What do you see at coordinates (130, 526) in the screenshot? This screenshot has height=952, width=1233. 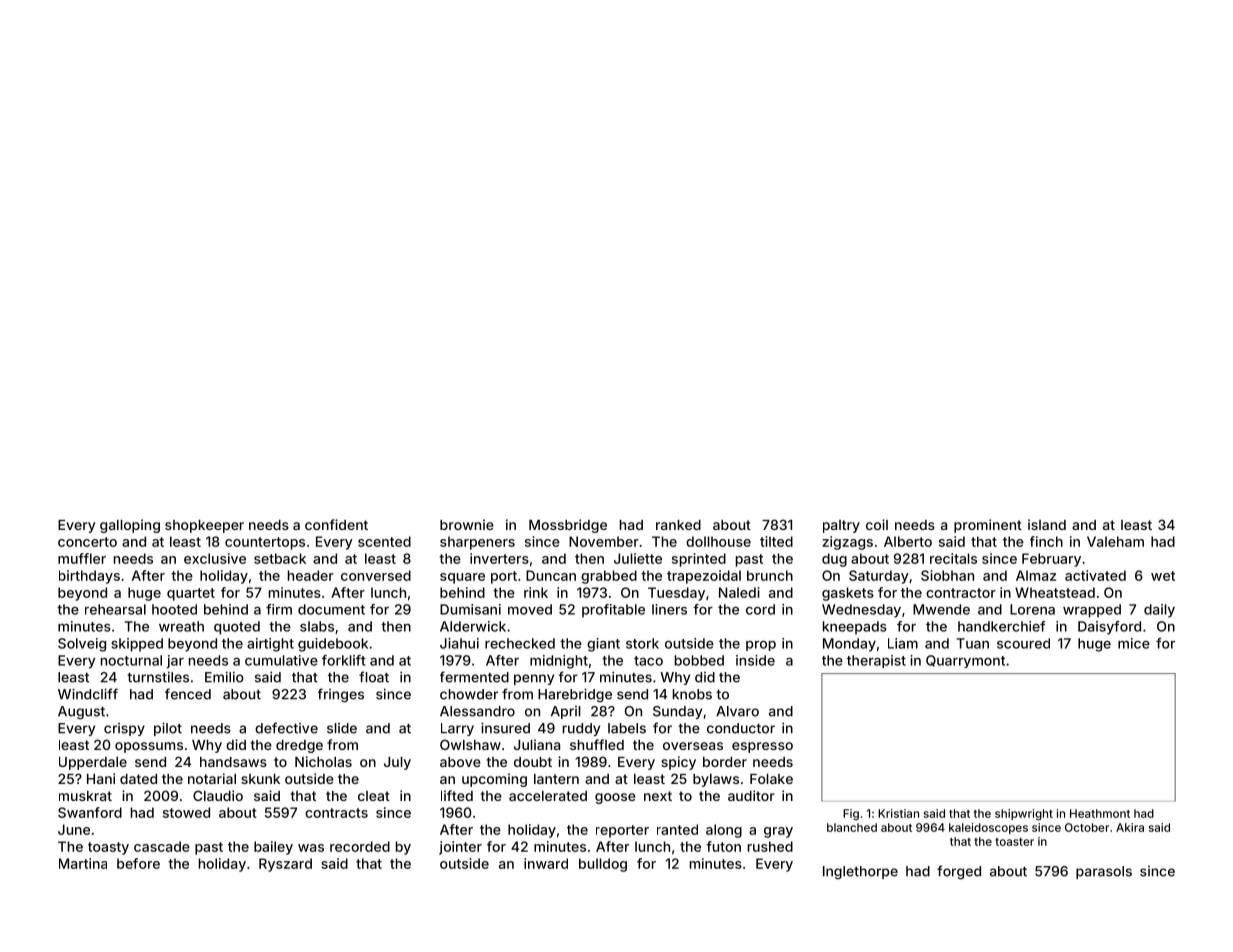 I see `galloping` at bounding box center [130, 526].
